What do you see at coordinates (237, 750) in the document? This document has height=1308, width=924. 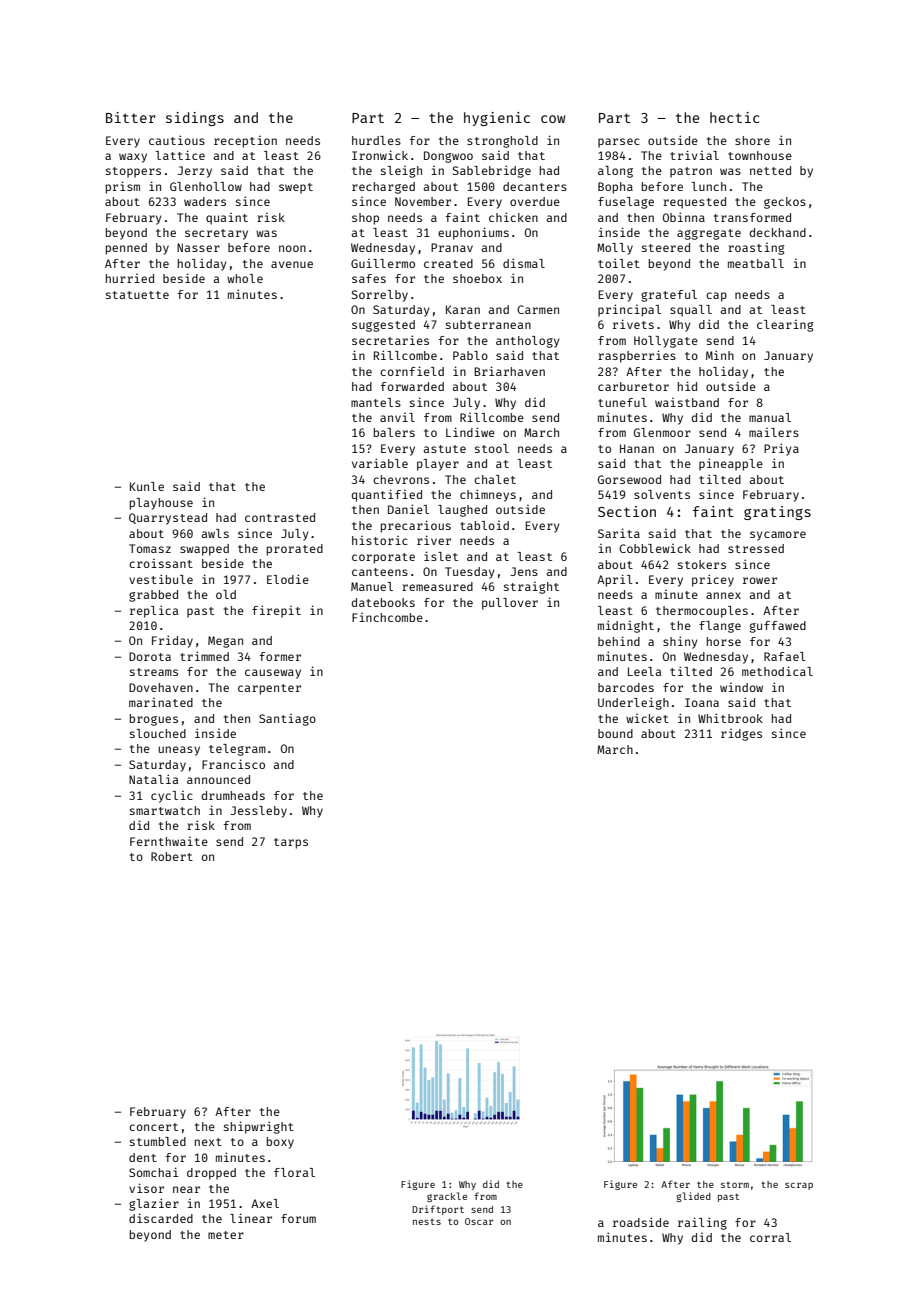 I see `telegram` at bounding box center [237, 750].
